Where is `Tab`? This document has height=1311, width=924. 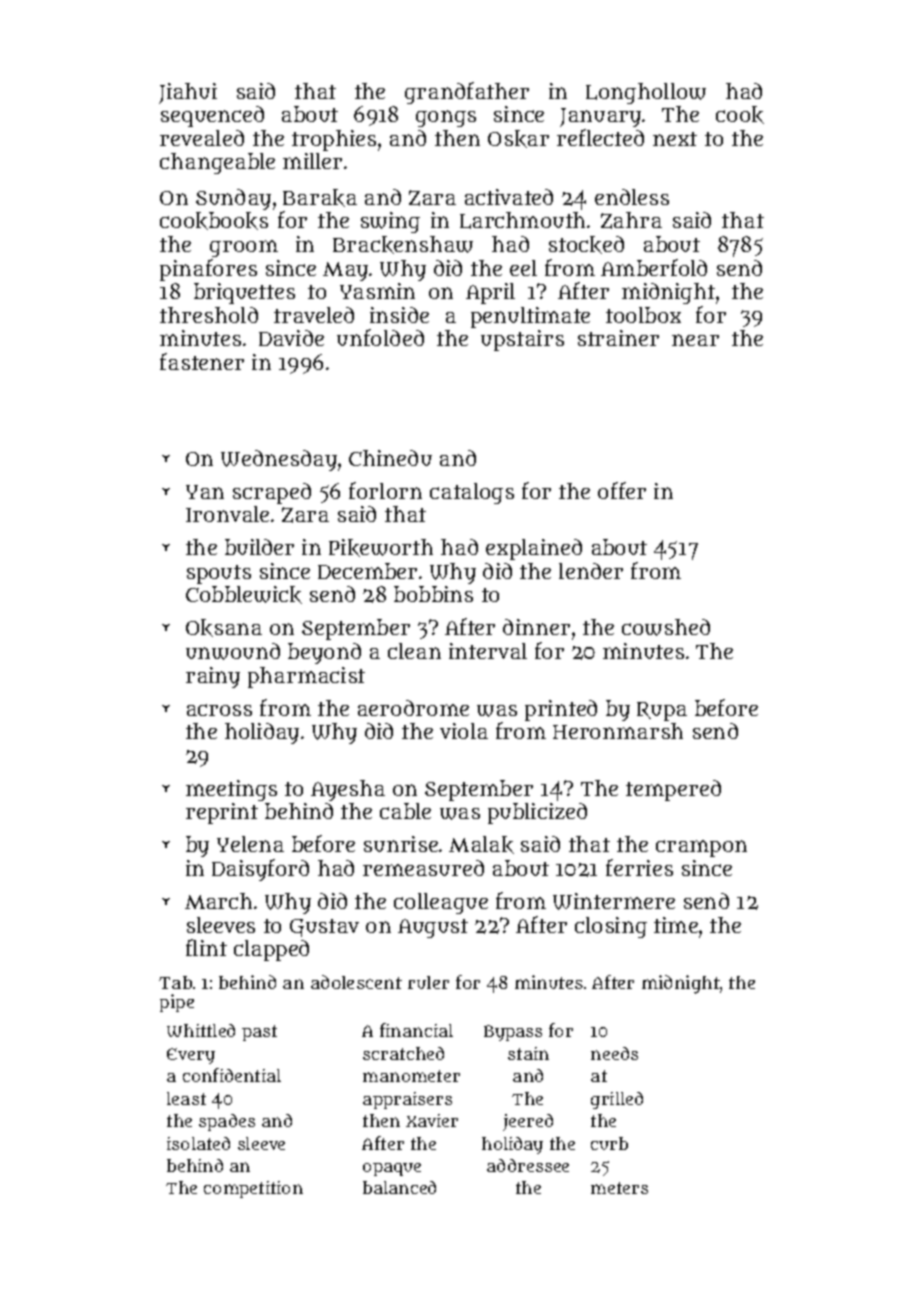 Tab is located at coordinates (175, 982).
